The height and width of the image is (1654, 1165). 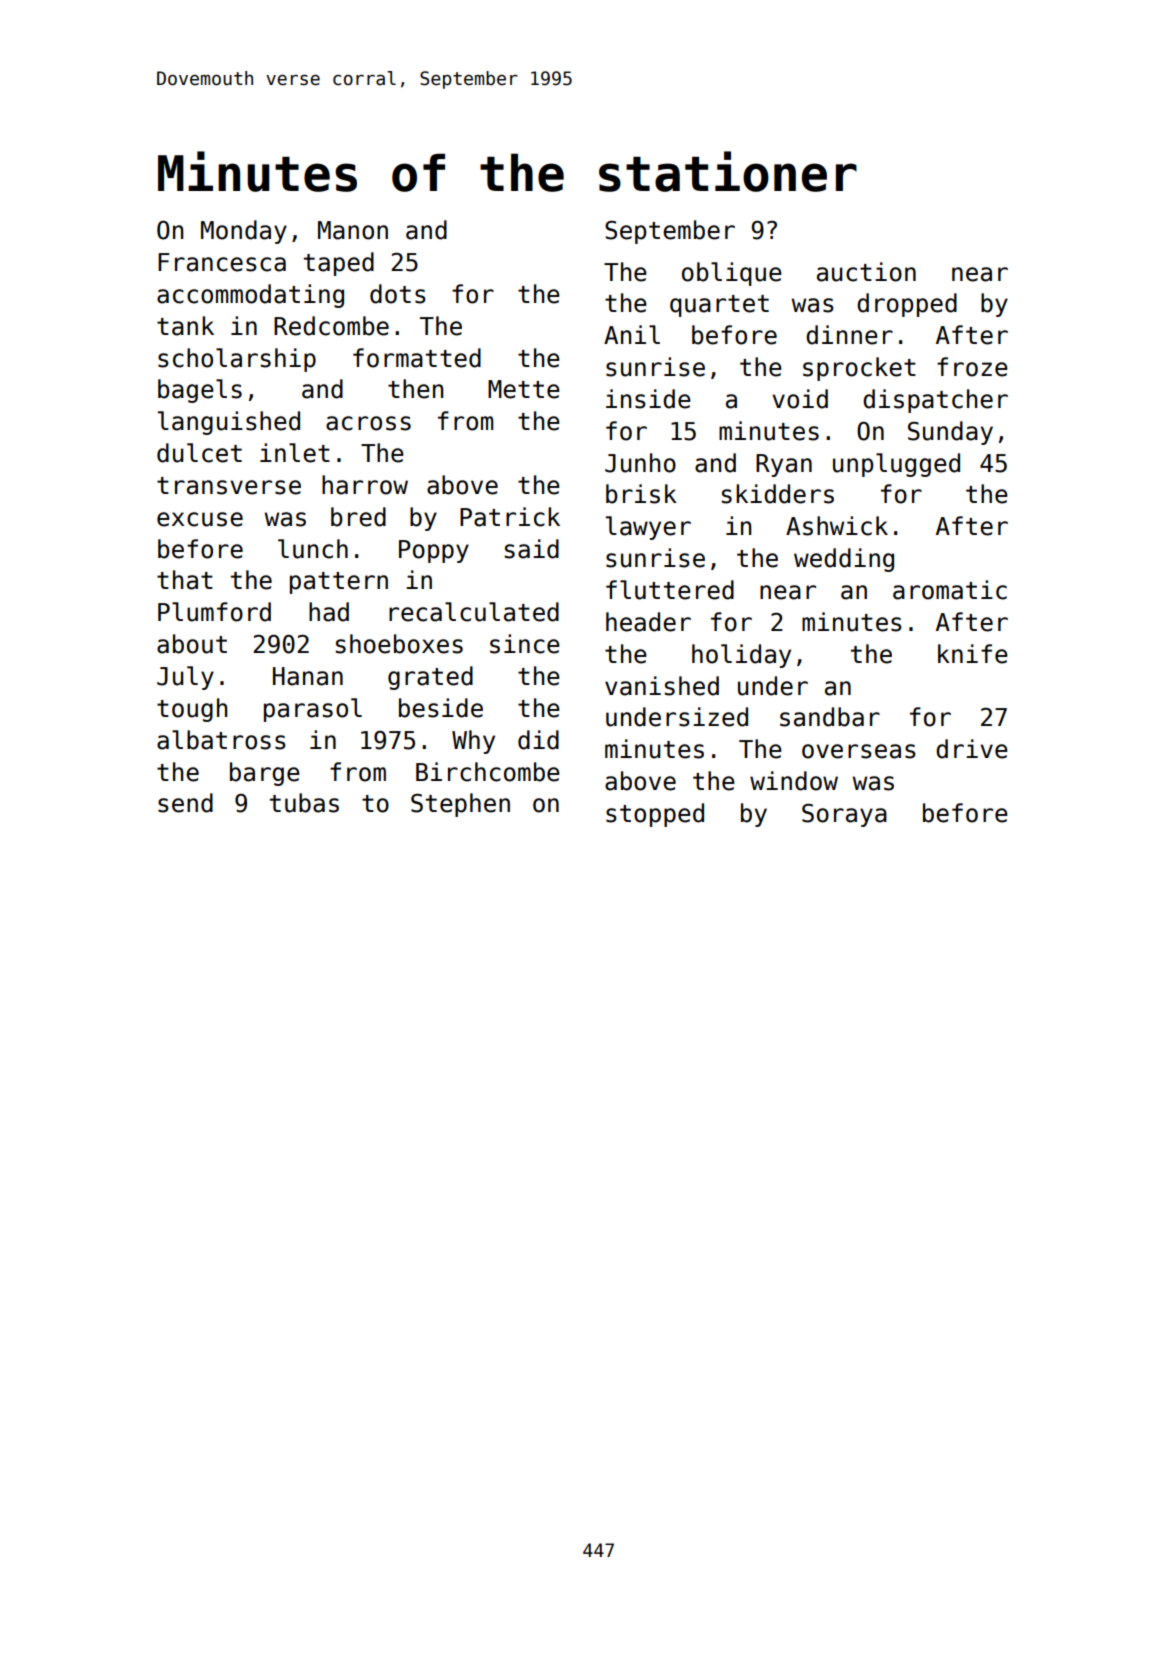 I want to click on Birchcombe, so click(x=488, y=772).
